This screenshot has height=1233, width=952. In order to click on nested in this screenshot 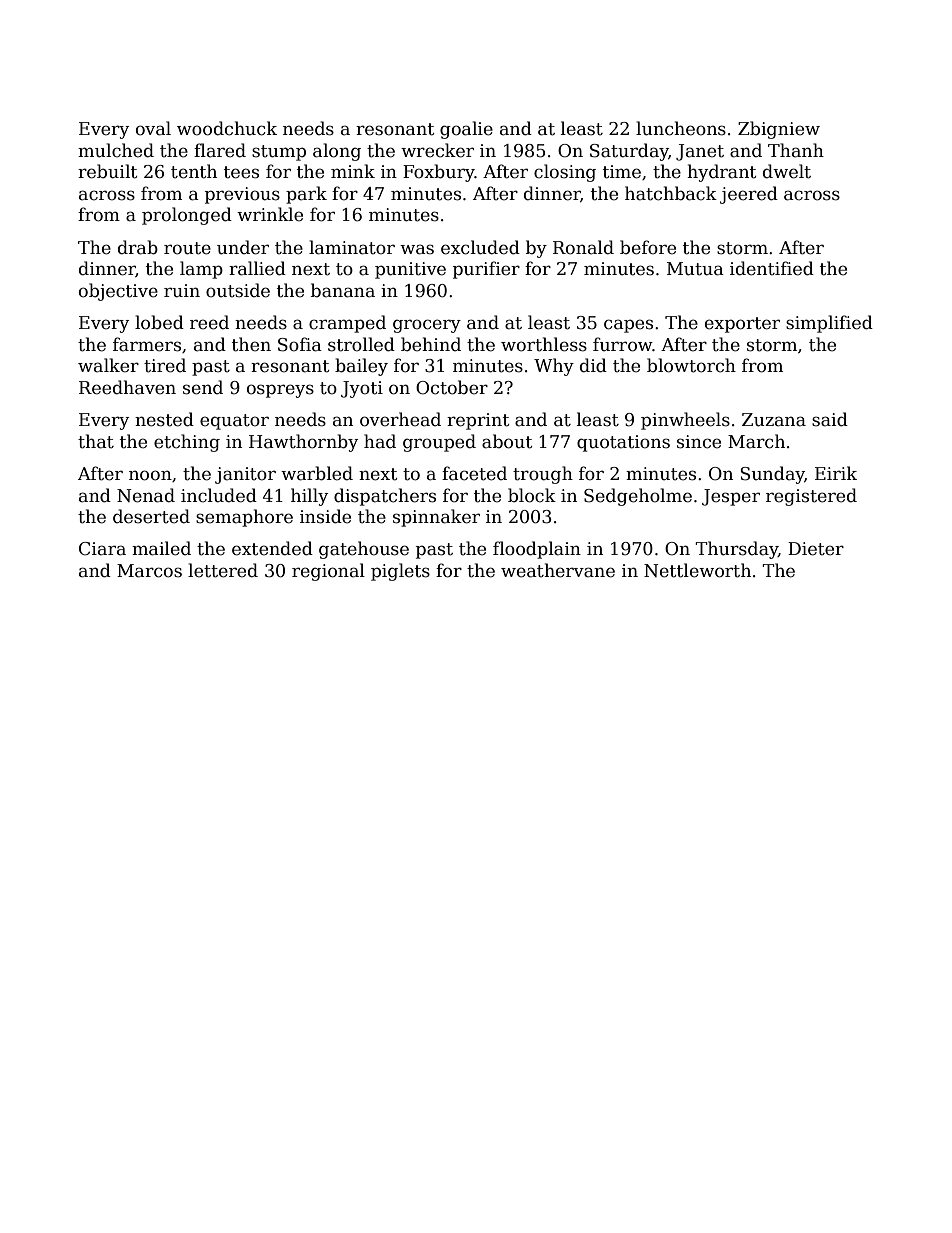, I will do `click(164, 419)`.
